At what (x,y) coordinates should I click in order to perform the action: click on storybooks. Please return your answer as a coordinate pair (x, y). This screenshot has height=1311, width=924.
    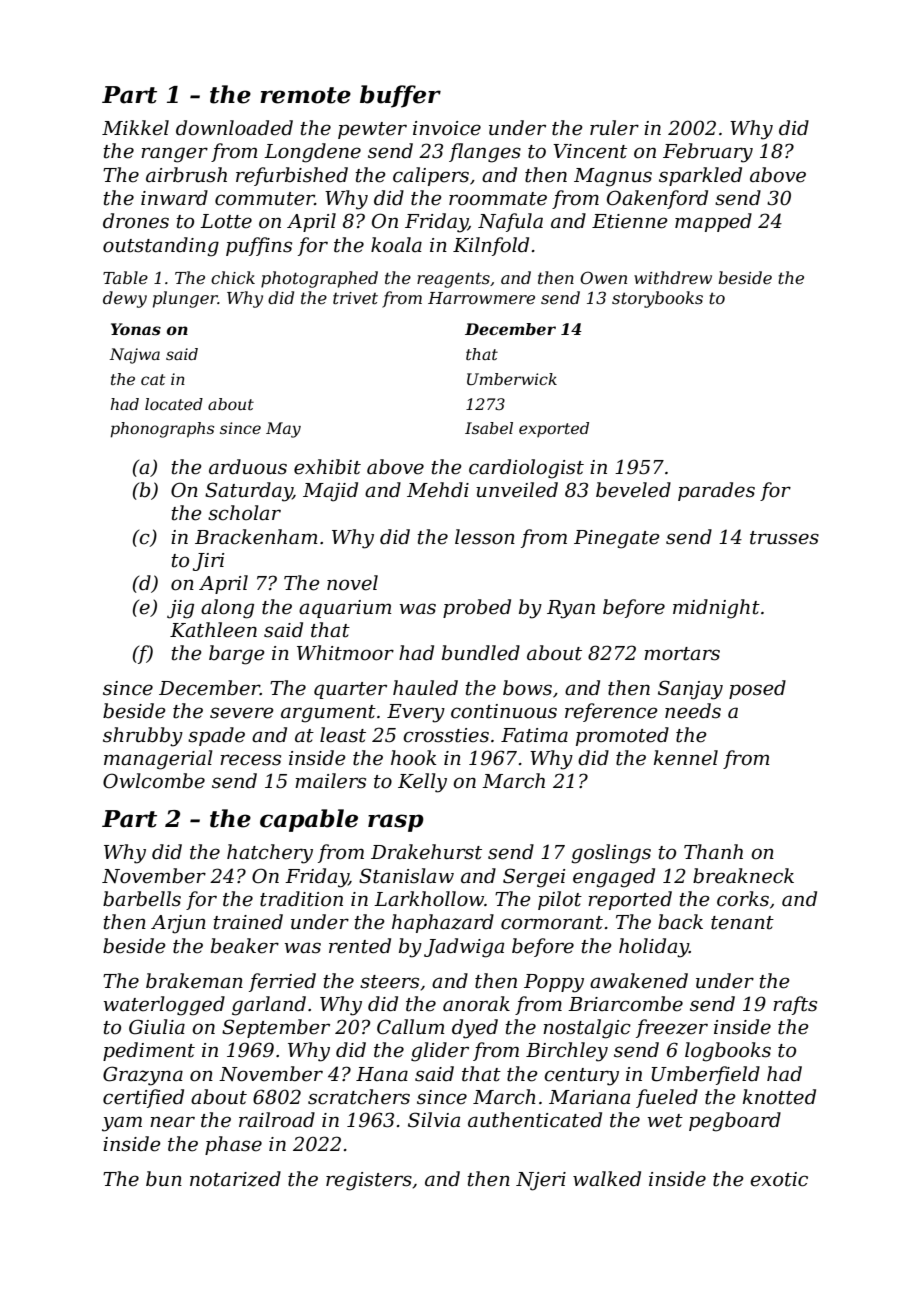
    Looking at the image, I should click on (657, 299).
